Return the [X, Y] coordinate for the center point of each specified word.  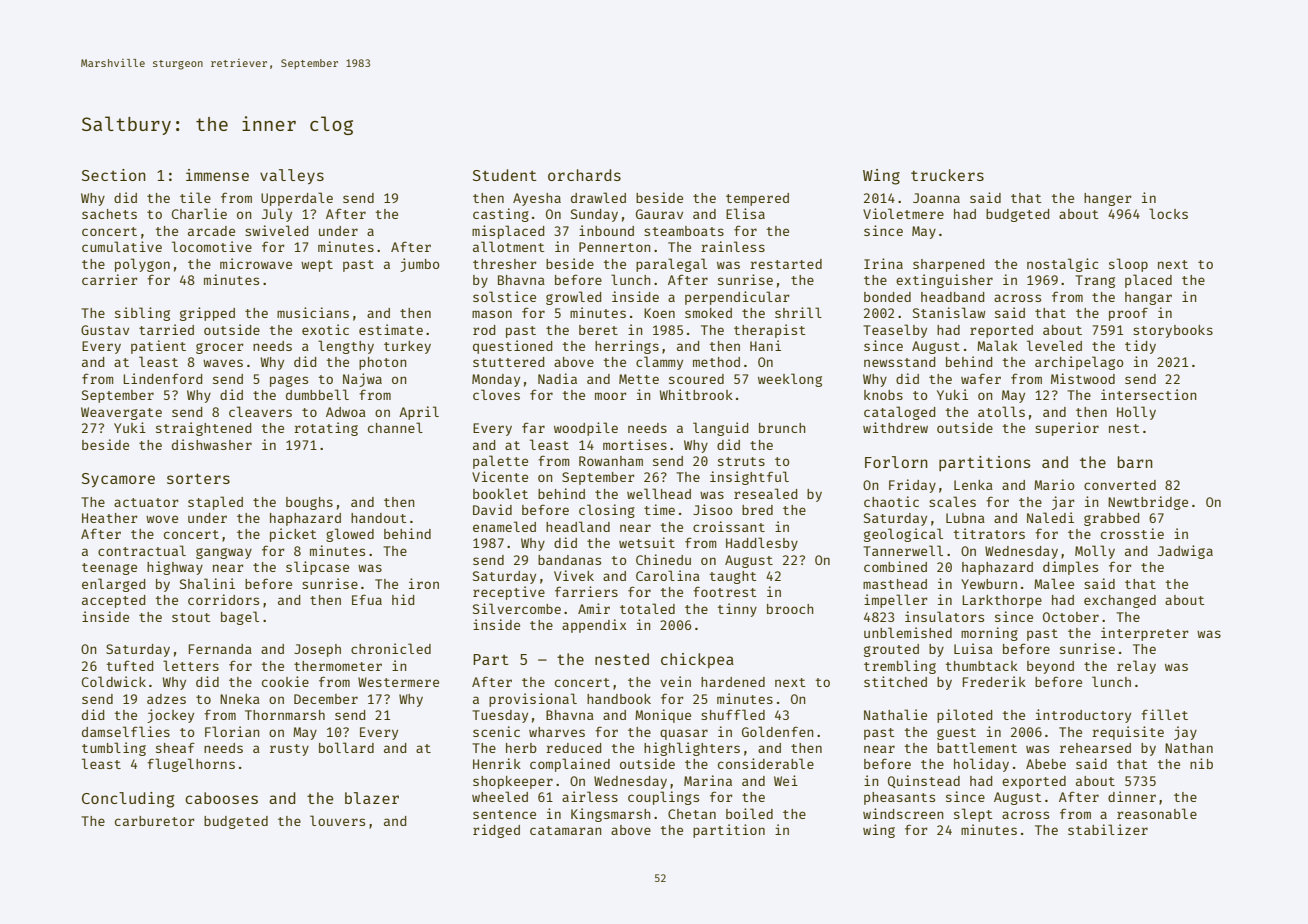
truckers [947, 175]
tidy [1140, 347]
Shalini [207, 583]
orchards [584, 175]
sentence [504, 814]
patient [158, 347]
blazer [372, 798]
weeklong [790, 380]
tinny [737, 610]
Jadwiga [1185, 552]
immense [217, 175]
